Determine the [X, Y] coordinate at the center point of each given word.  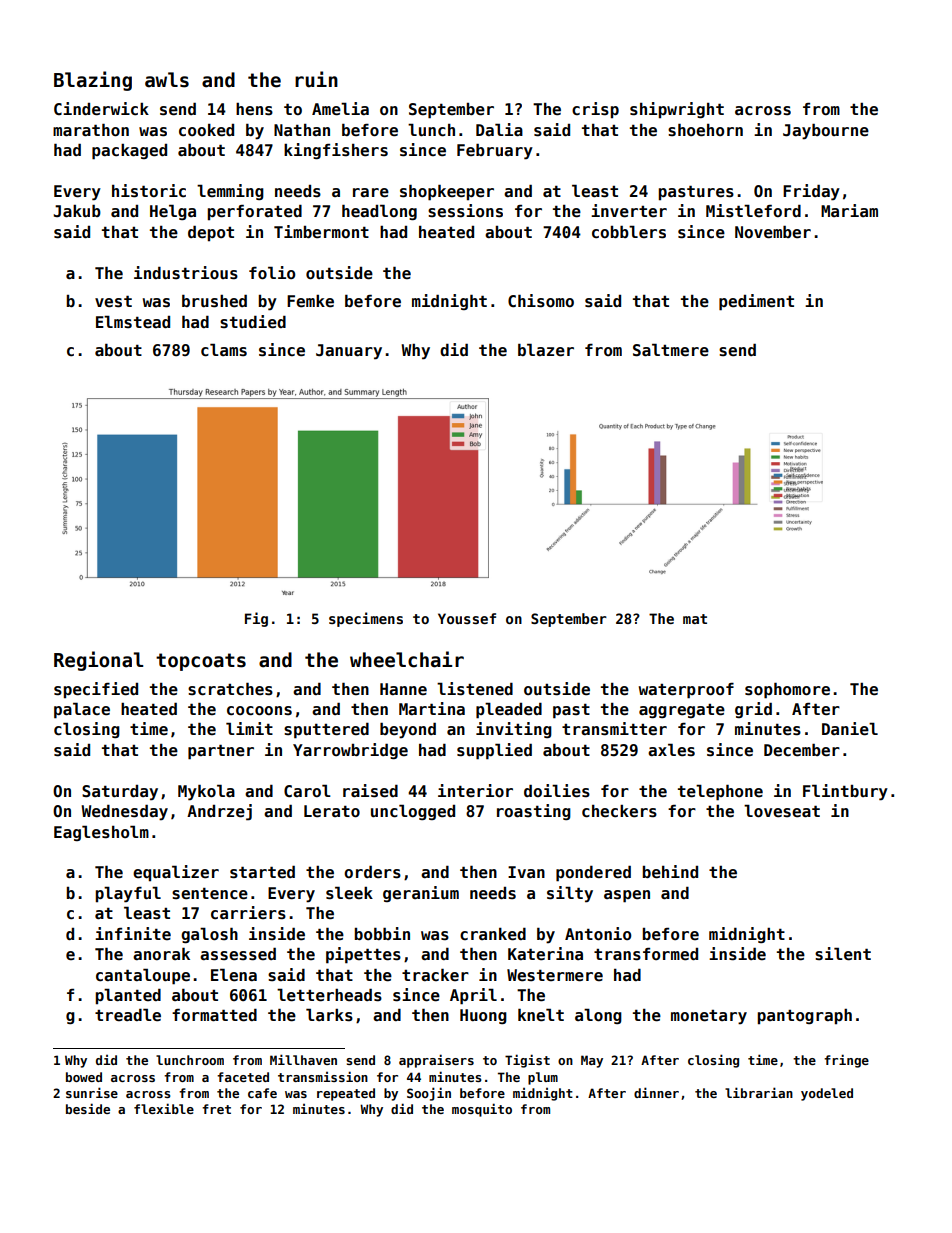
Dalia [499, 129]
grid [753, 710]
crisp [595, 110]
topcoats [201, 662]
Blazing [93, 81]
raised [370, 791]
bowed [84, 1077]
